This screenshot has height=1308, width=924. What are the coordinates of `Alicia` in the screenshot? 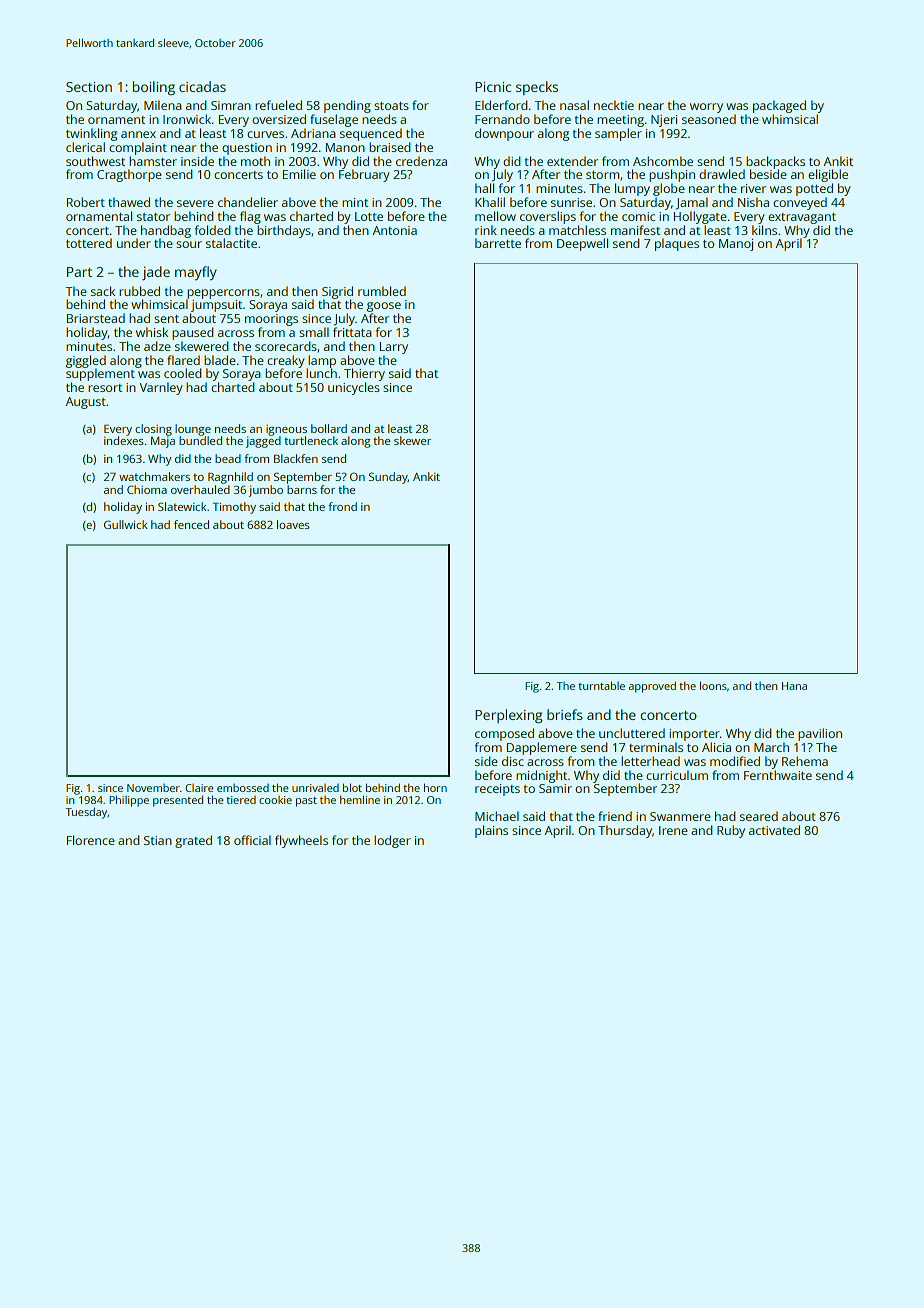 It's located at (716, 747).
